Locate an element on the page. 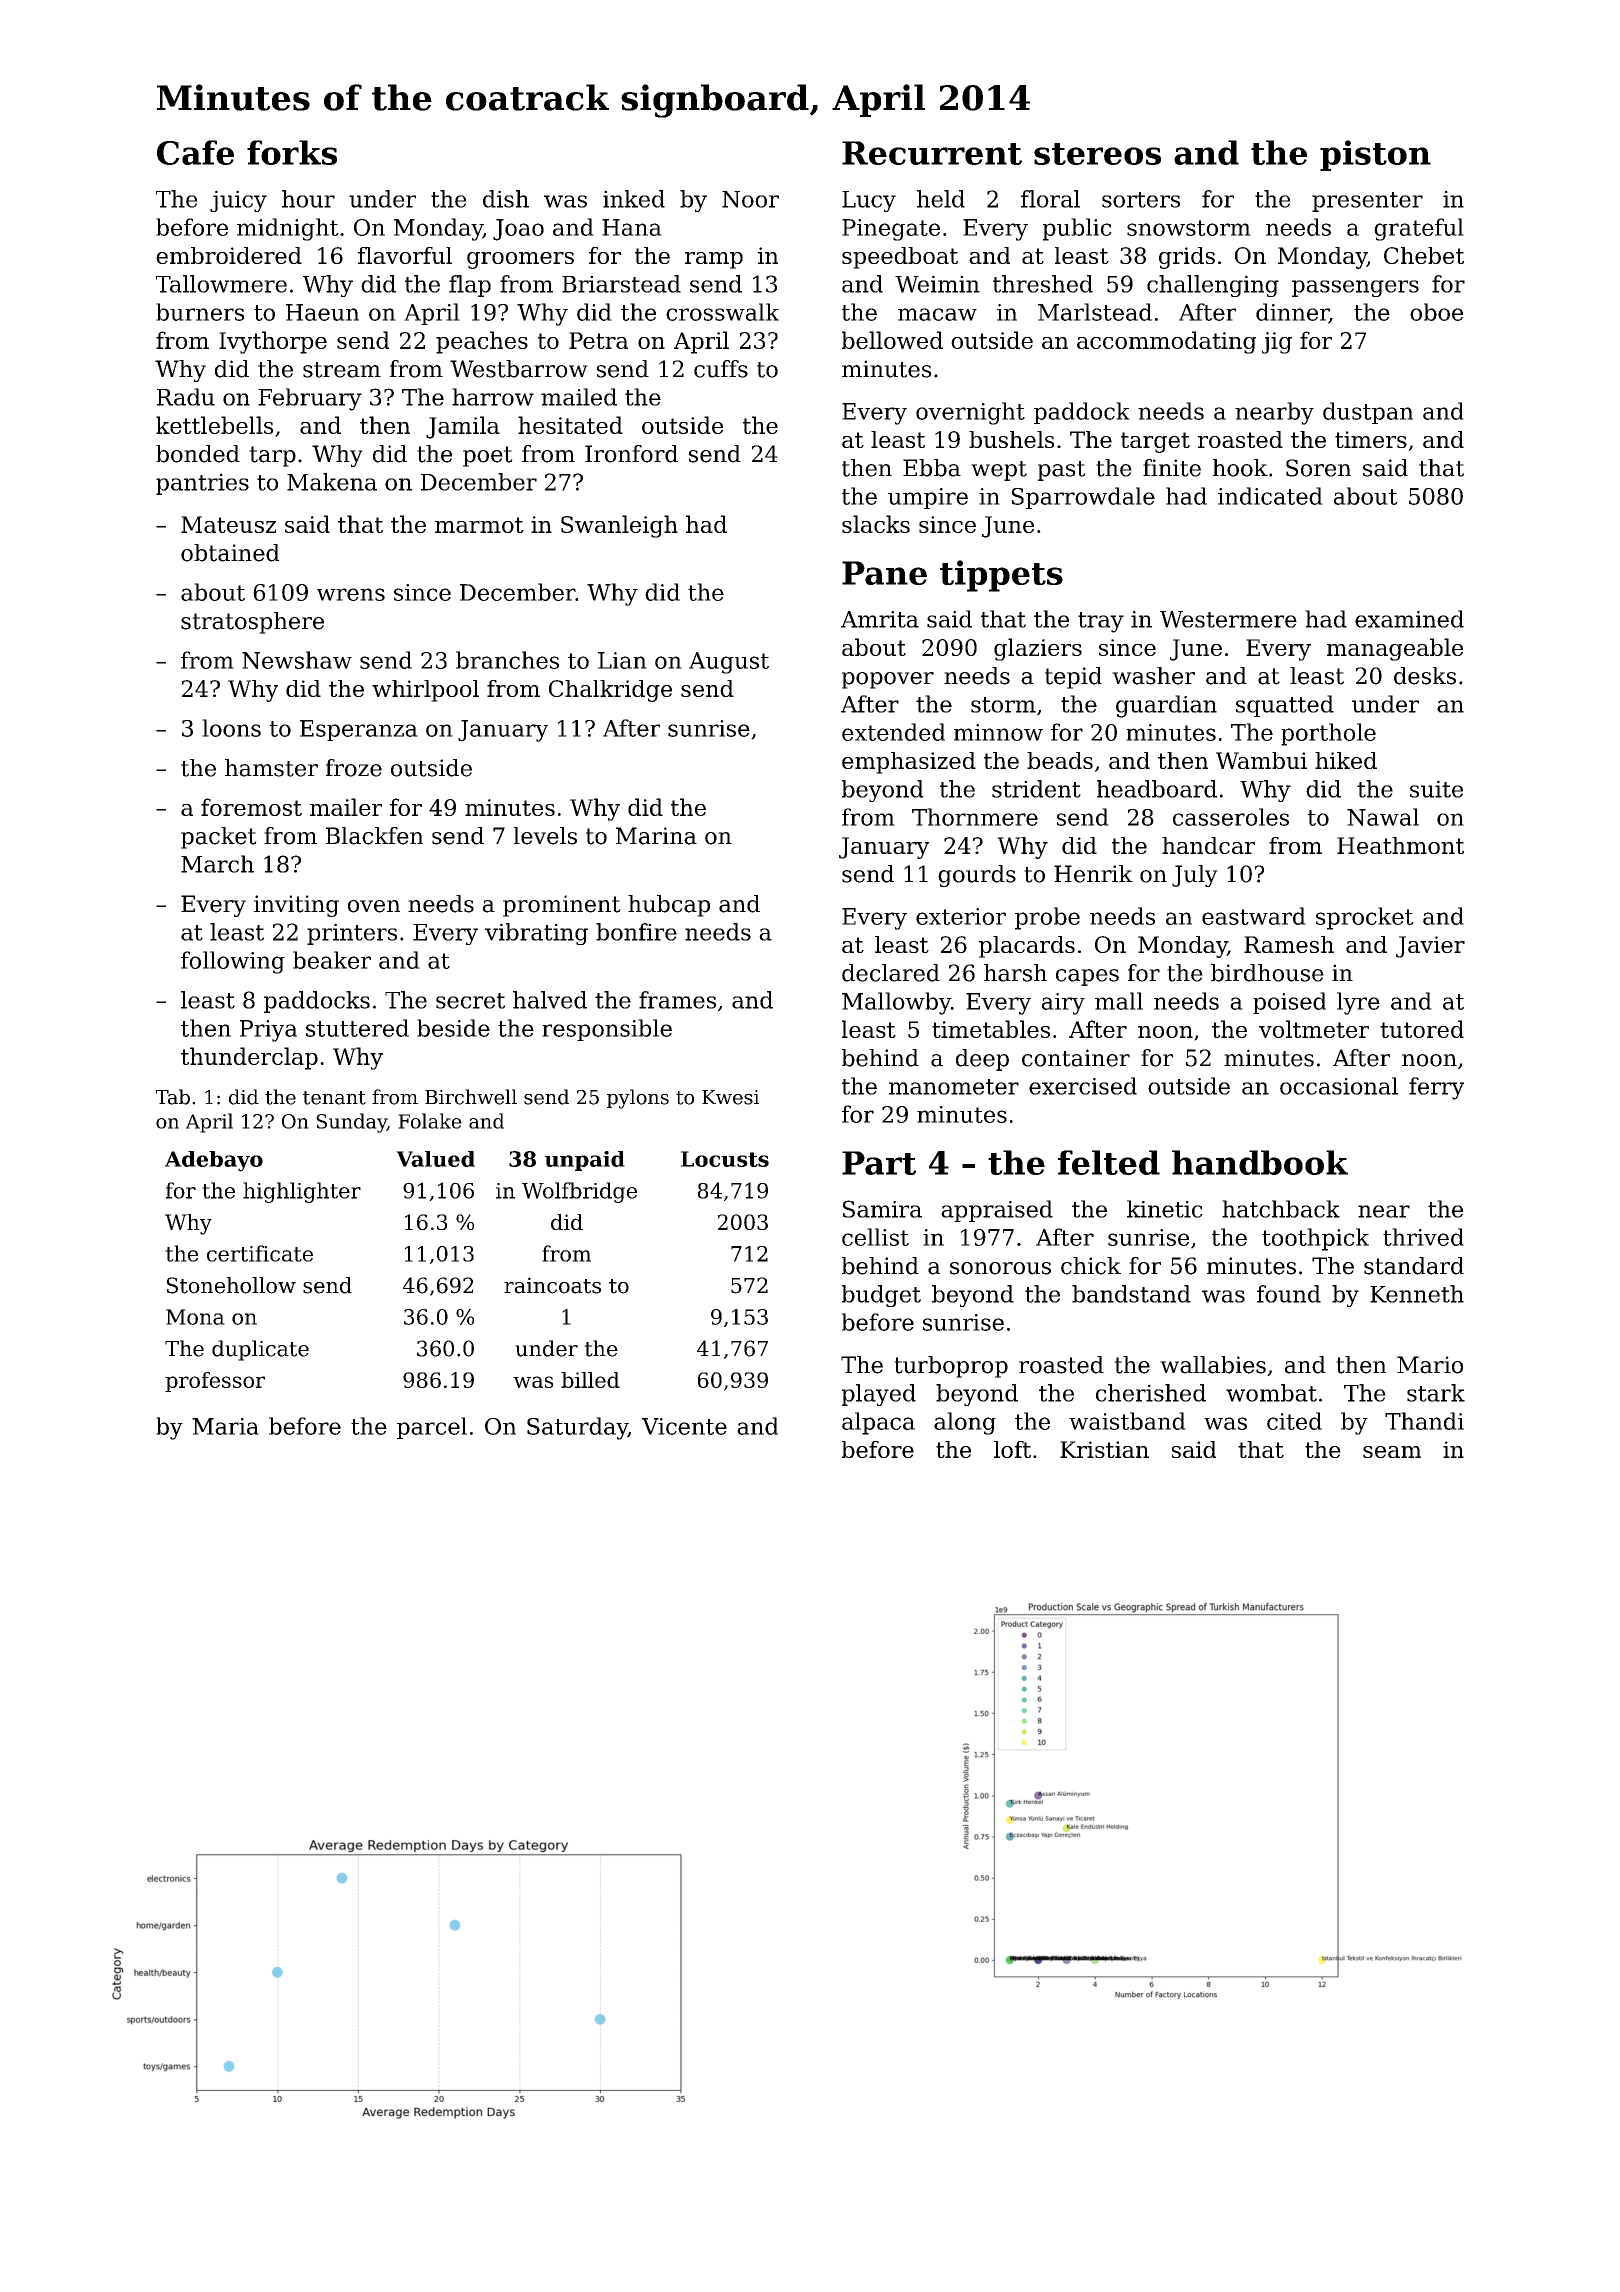  forks is located at coordinates (292, 152).
